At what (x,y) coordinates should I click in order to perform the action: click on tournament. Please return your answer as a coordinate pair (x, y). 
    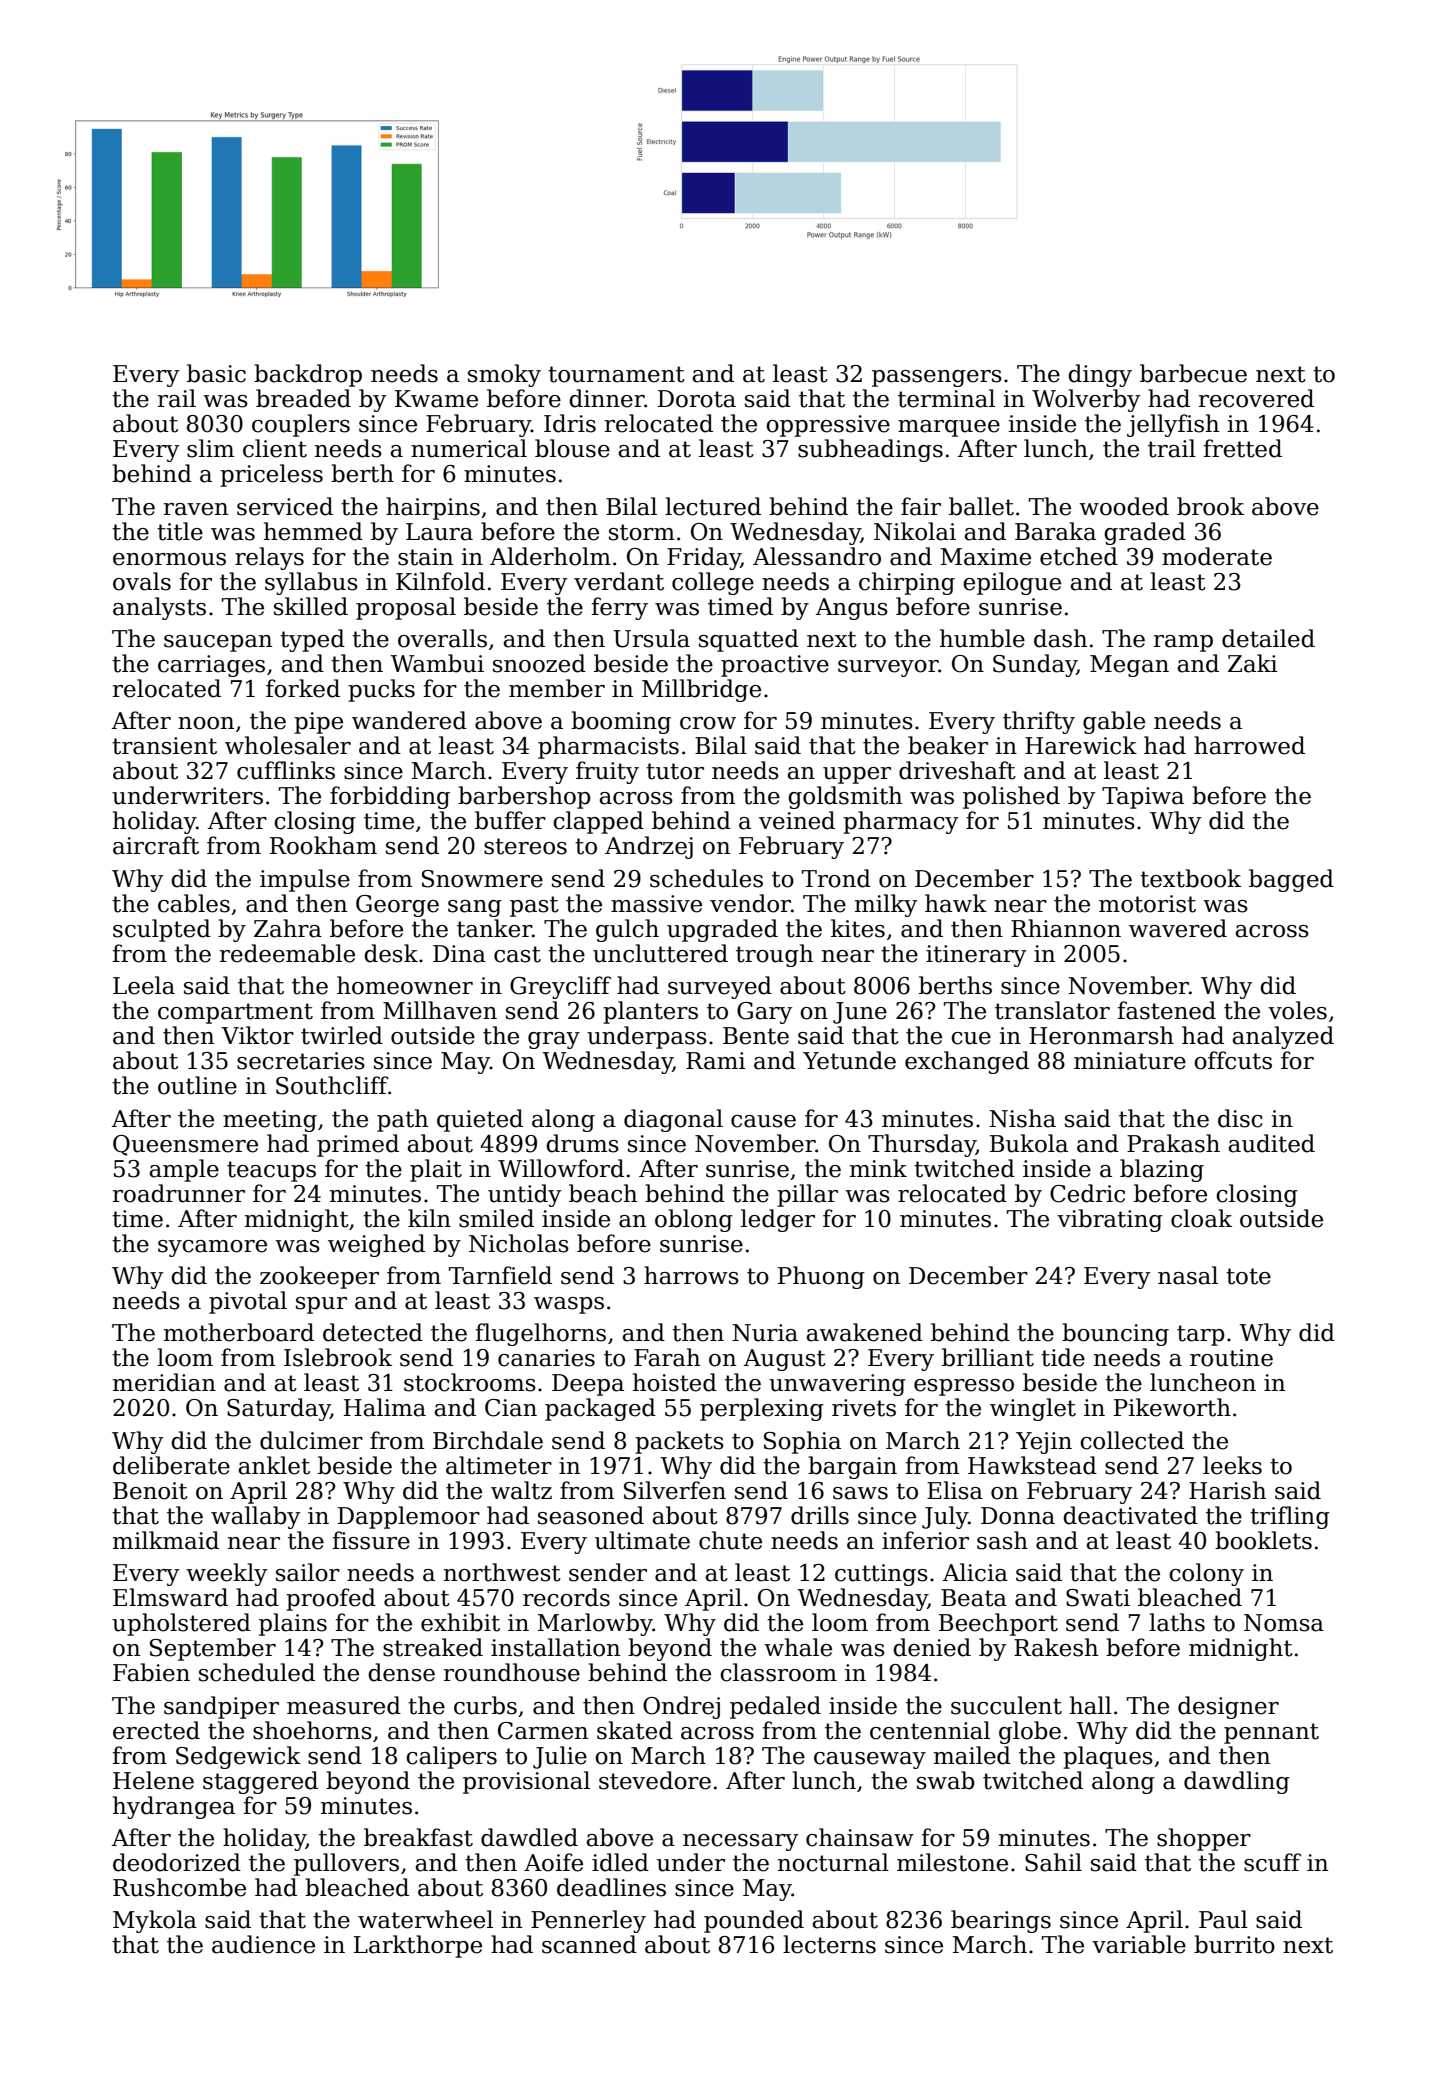
    Looking at the image, I should click on (616, 374).
